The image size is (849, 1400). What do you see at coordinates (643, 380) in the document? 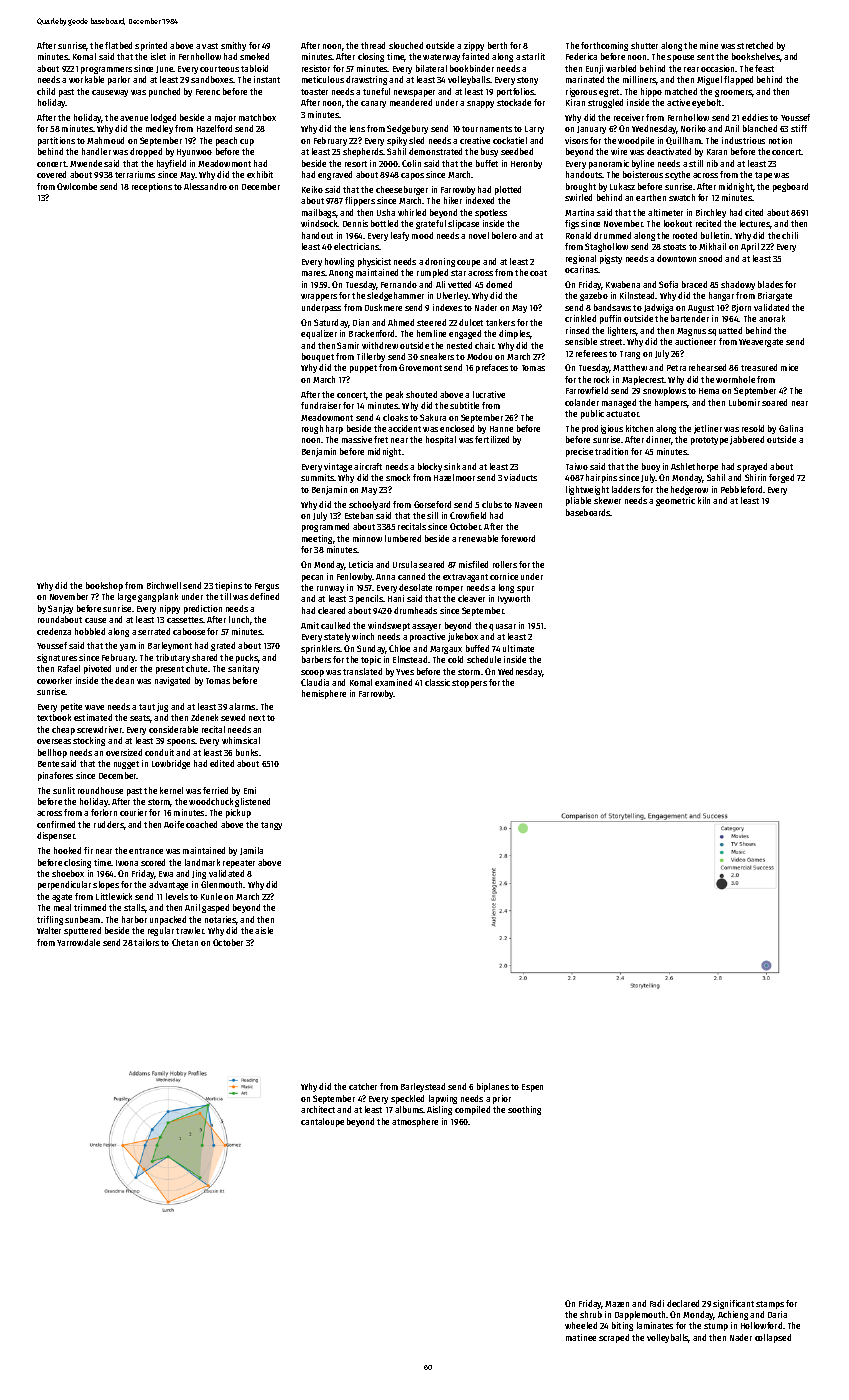
I see `Maplecrest` at bounding box center [643, 380].
